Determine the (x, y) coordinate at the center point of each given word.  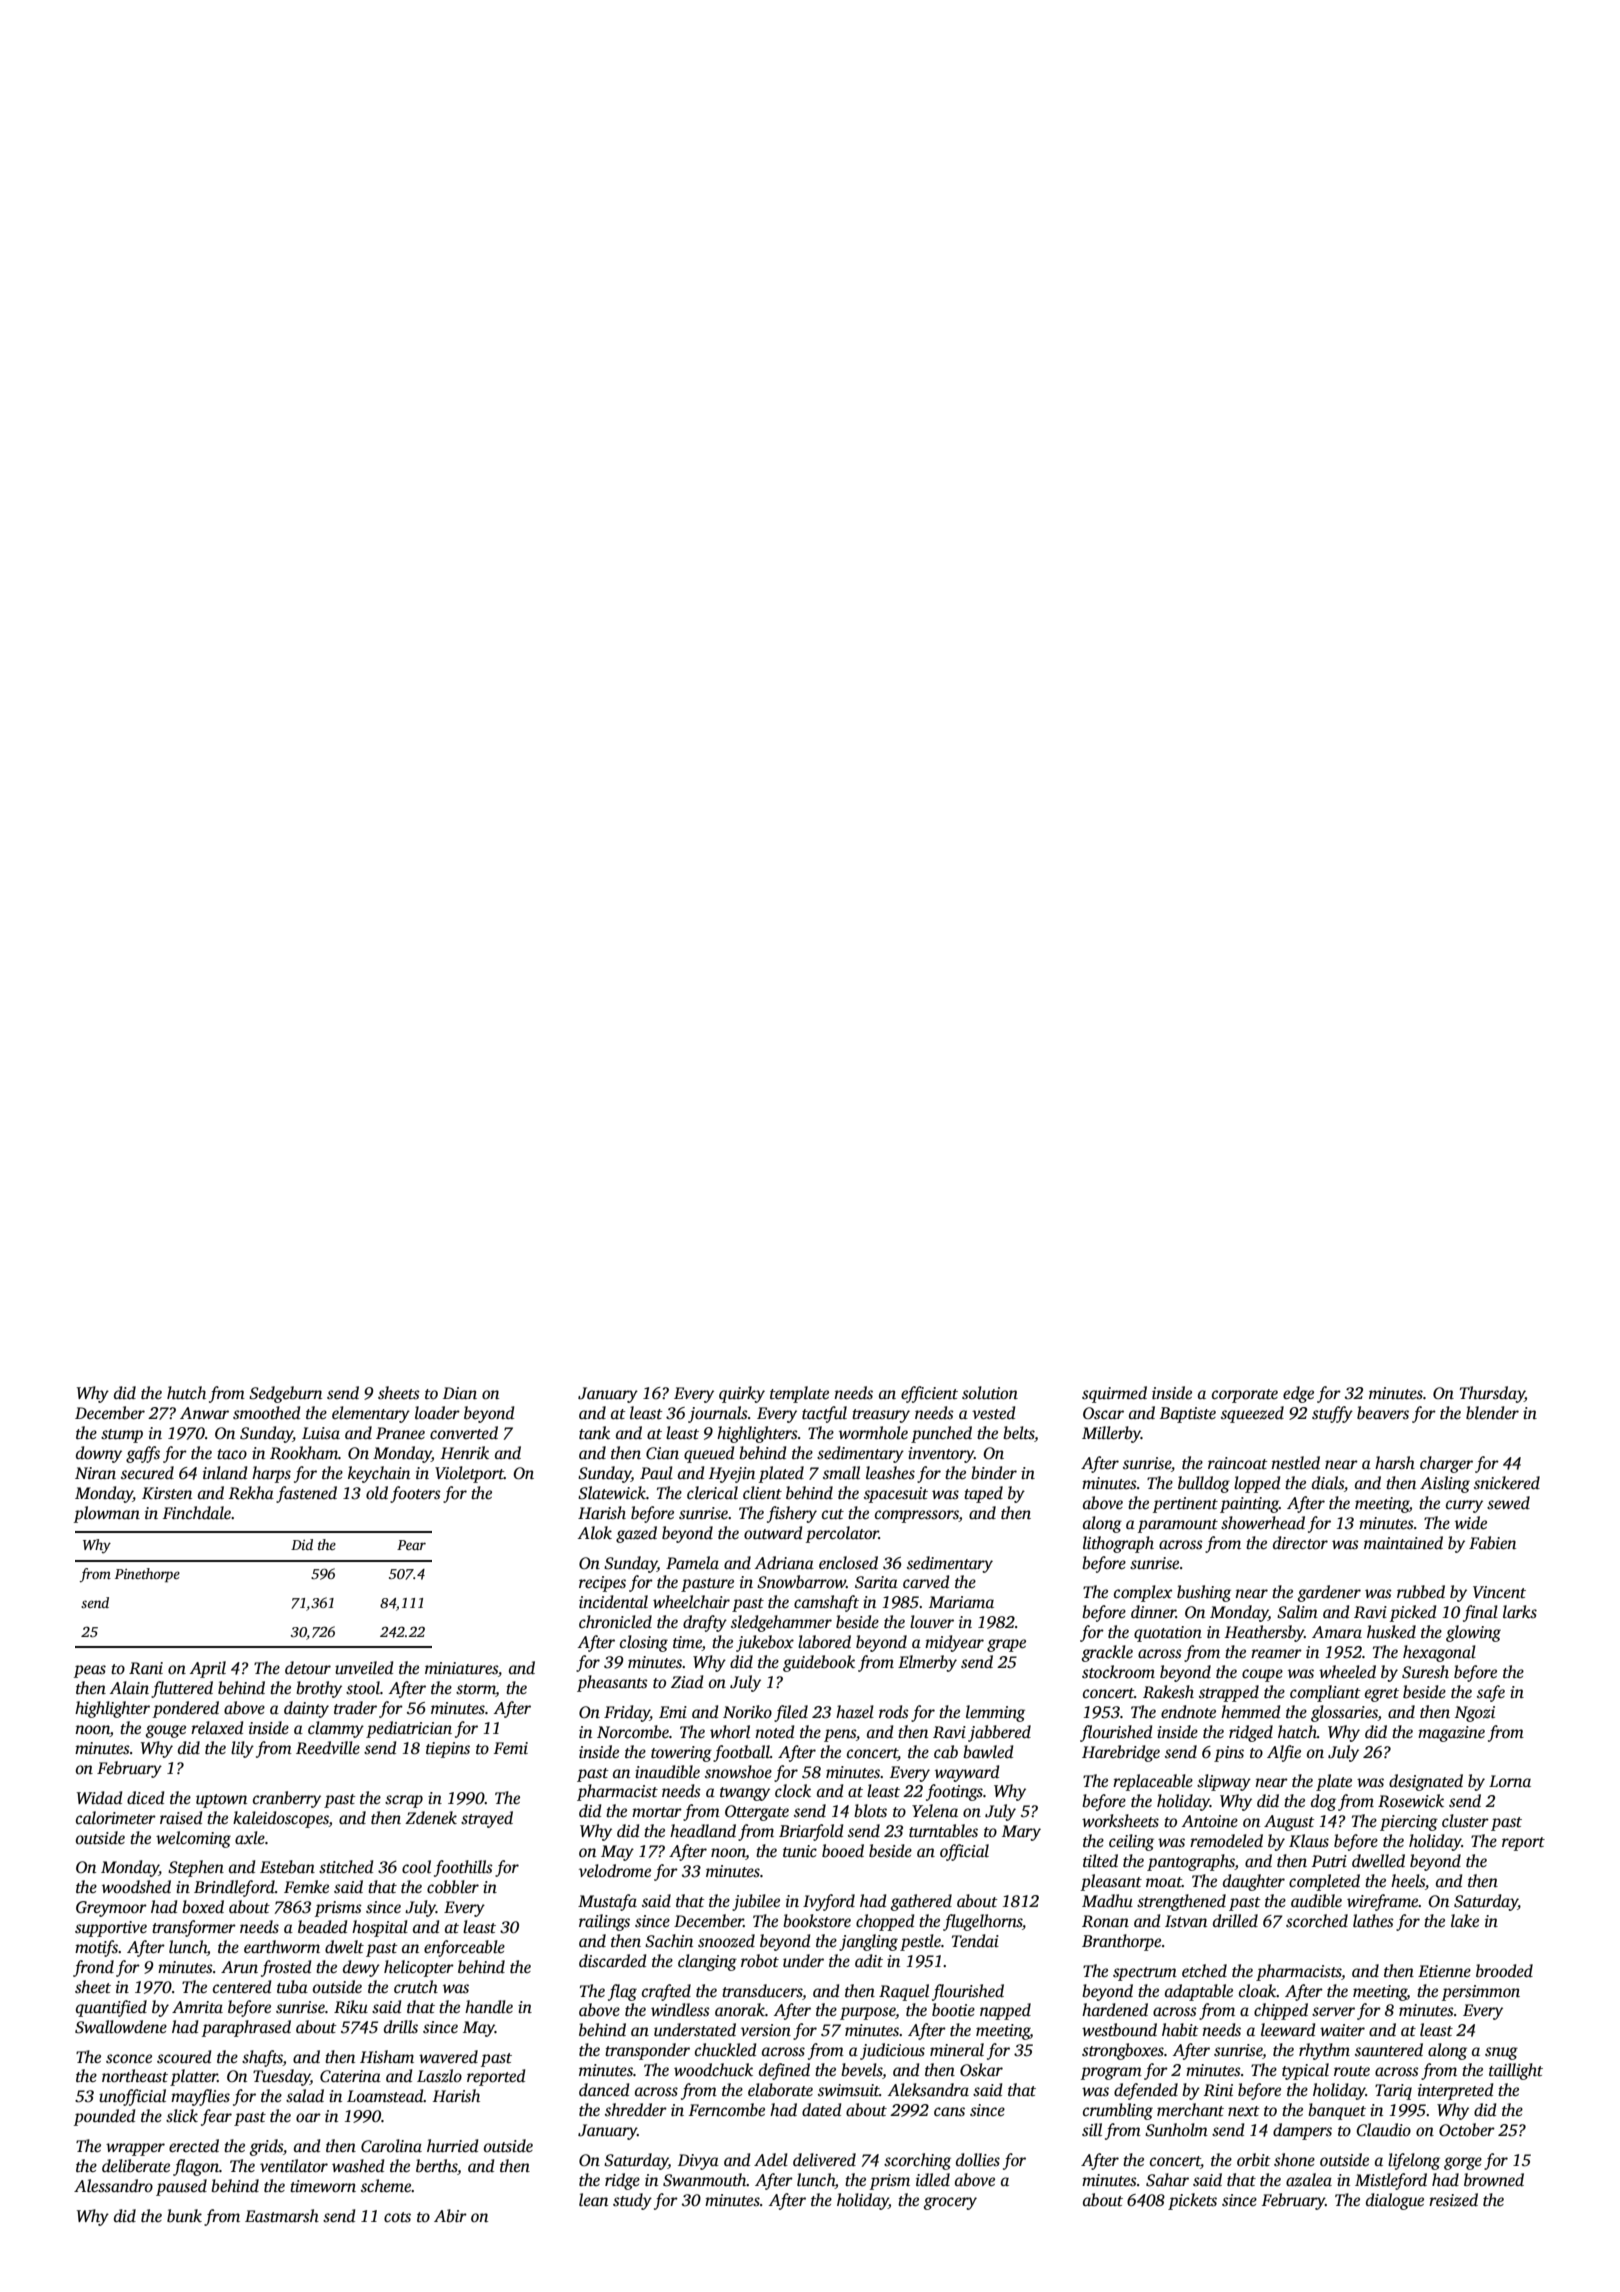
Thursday (1492, 1394)
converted (464, 1433)
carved (926, 1582)
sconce (129, 2059)
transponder (647, 2051)
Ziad (687, 1681)
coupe (1262, 1675)
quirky (742, 1394)
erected (194, 2146)
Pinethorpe (147, 1575)
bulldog (1204, 1484)
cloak (1258, 1991)
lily (242, 1749)
